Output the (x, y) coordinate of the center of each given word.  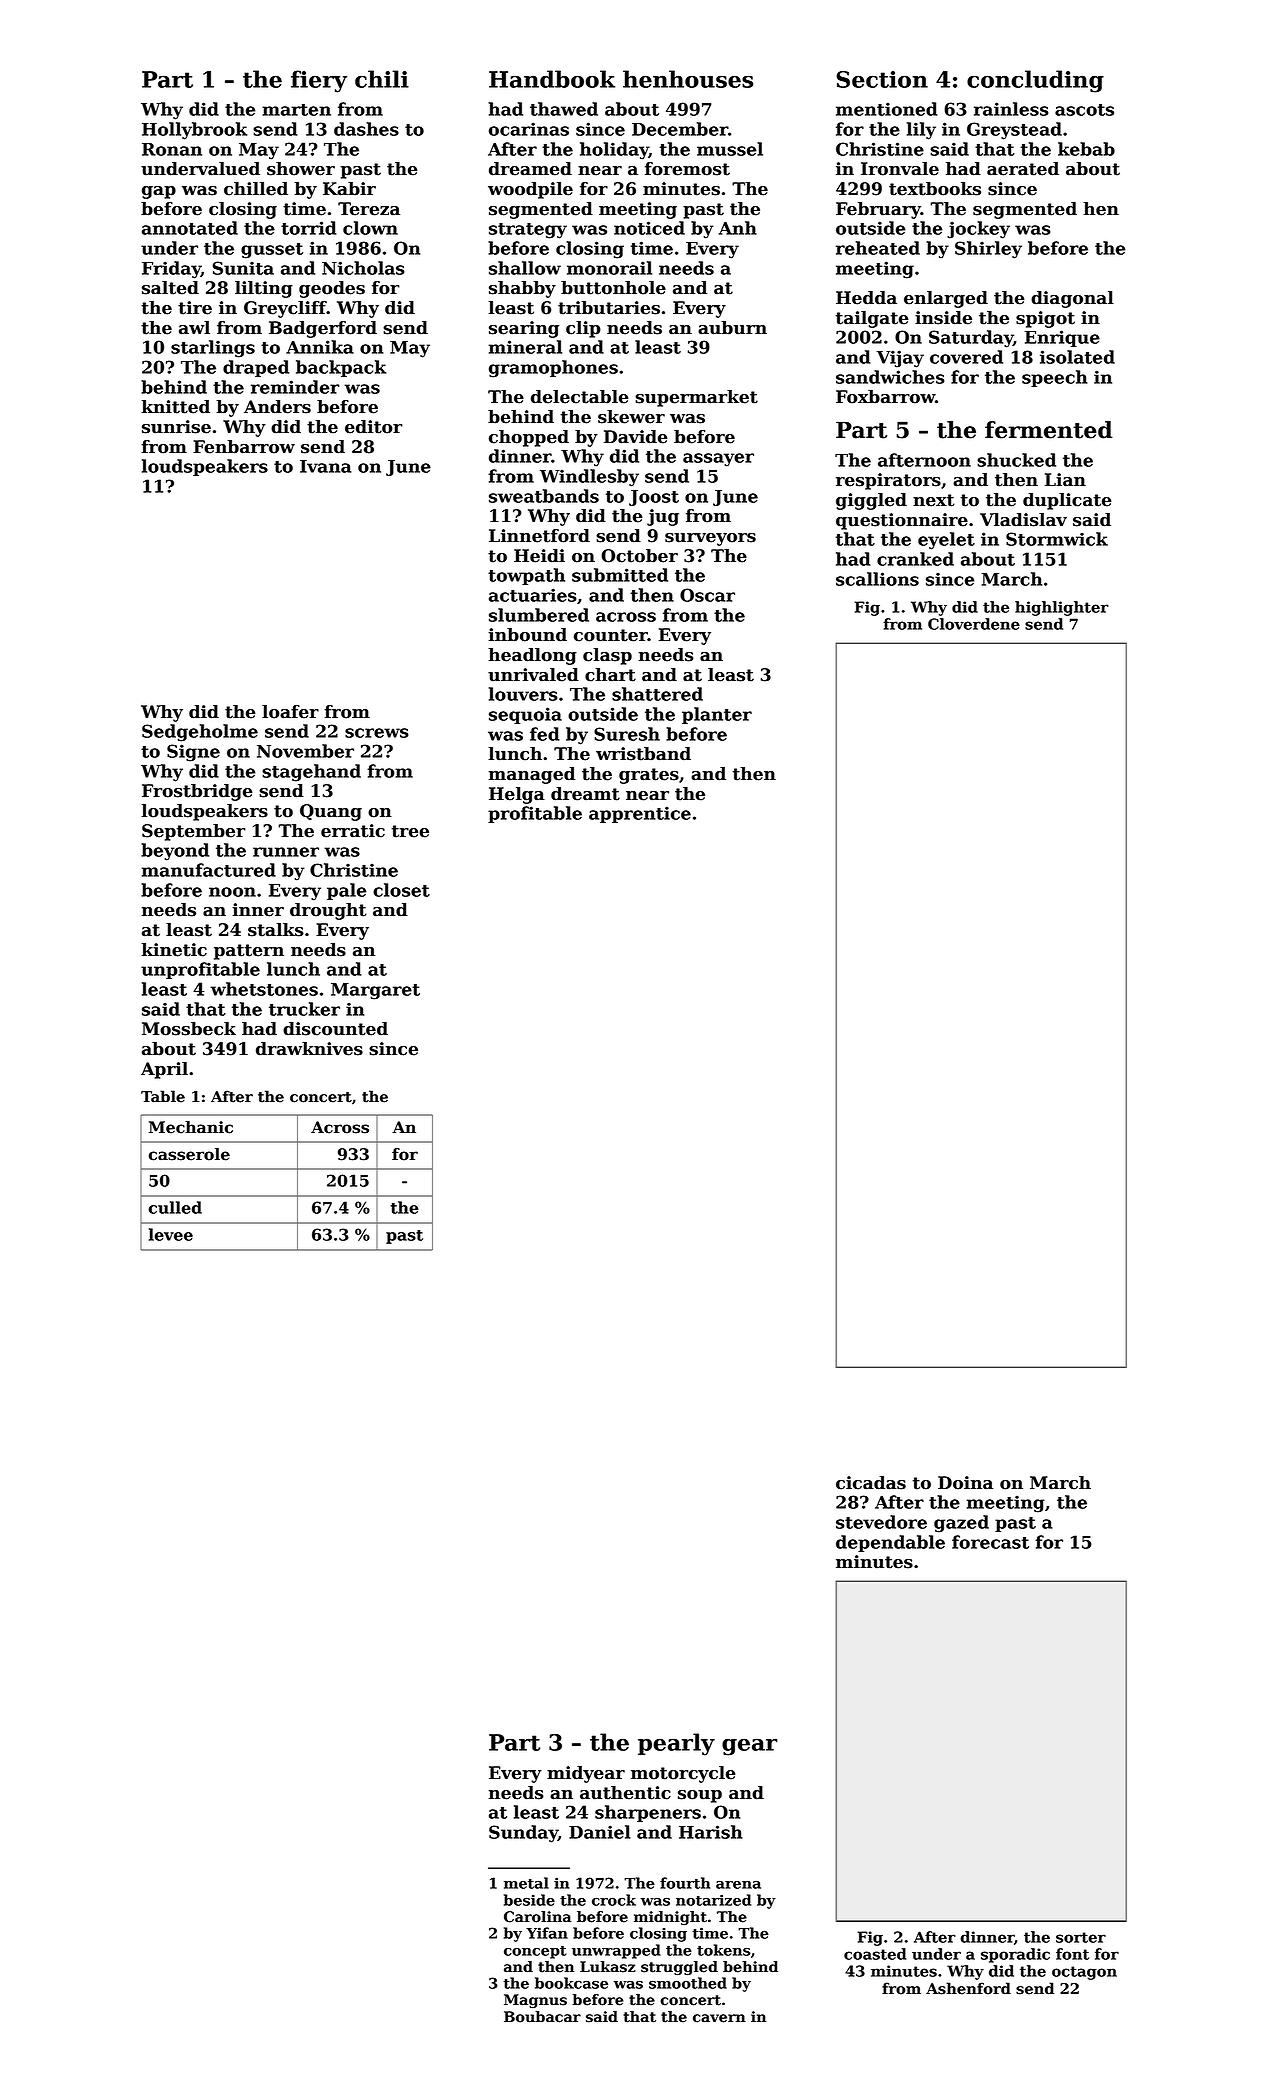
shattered (657, 694)
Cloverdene (974, 624)
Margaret (375, 991)
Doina (965, 1483)
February (878, 210)
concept (535, 1952)
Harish (710, 1832)
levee (171, 1234)
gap (159, 192)
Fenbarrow (244, 447)
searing (524, 329)
